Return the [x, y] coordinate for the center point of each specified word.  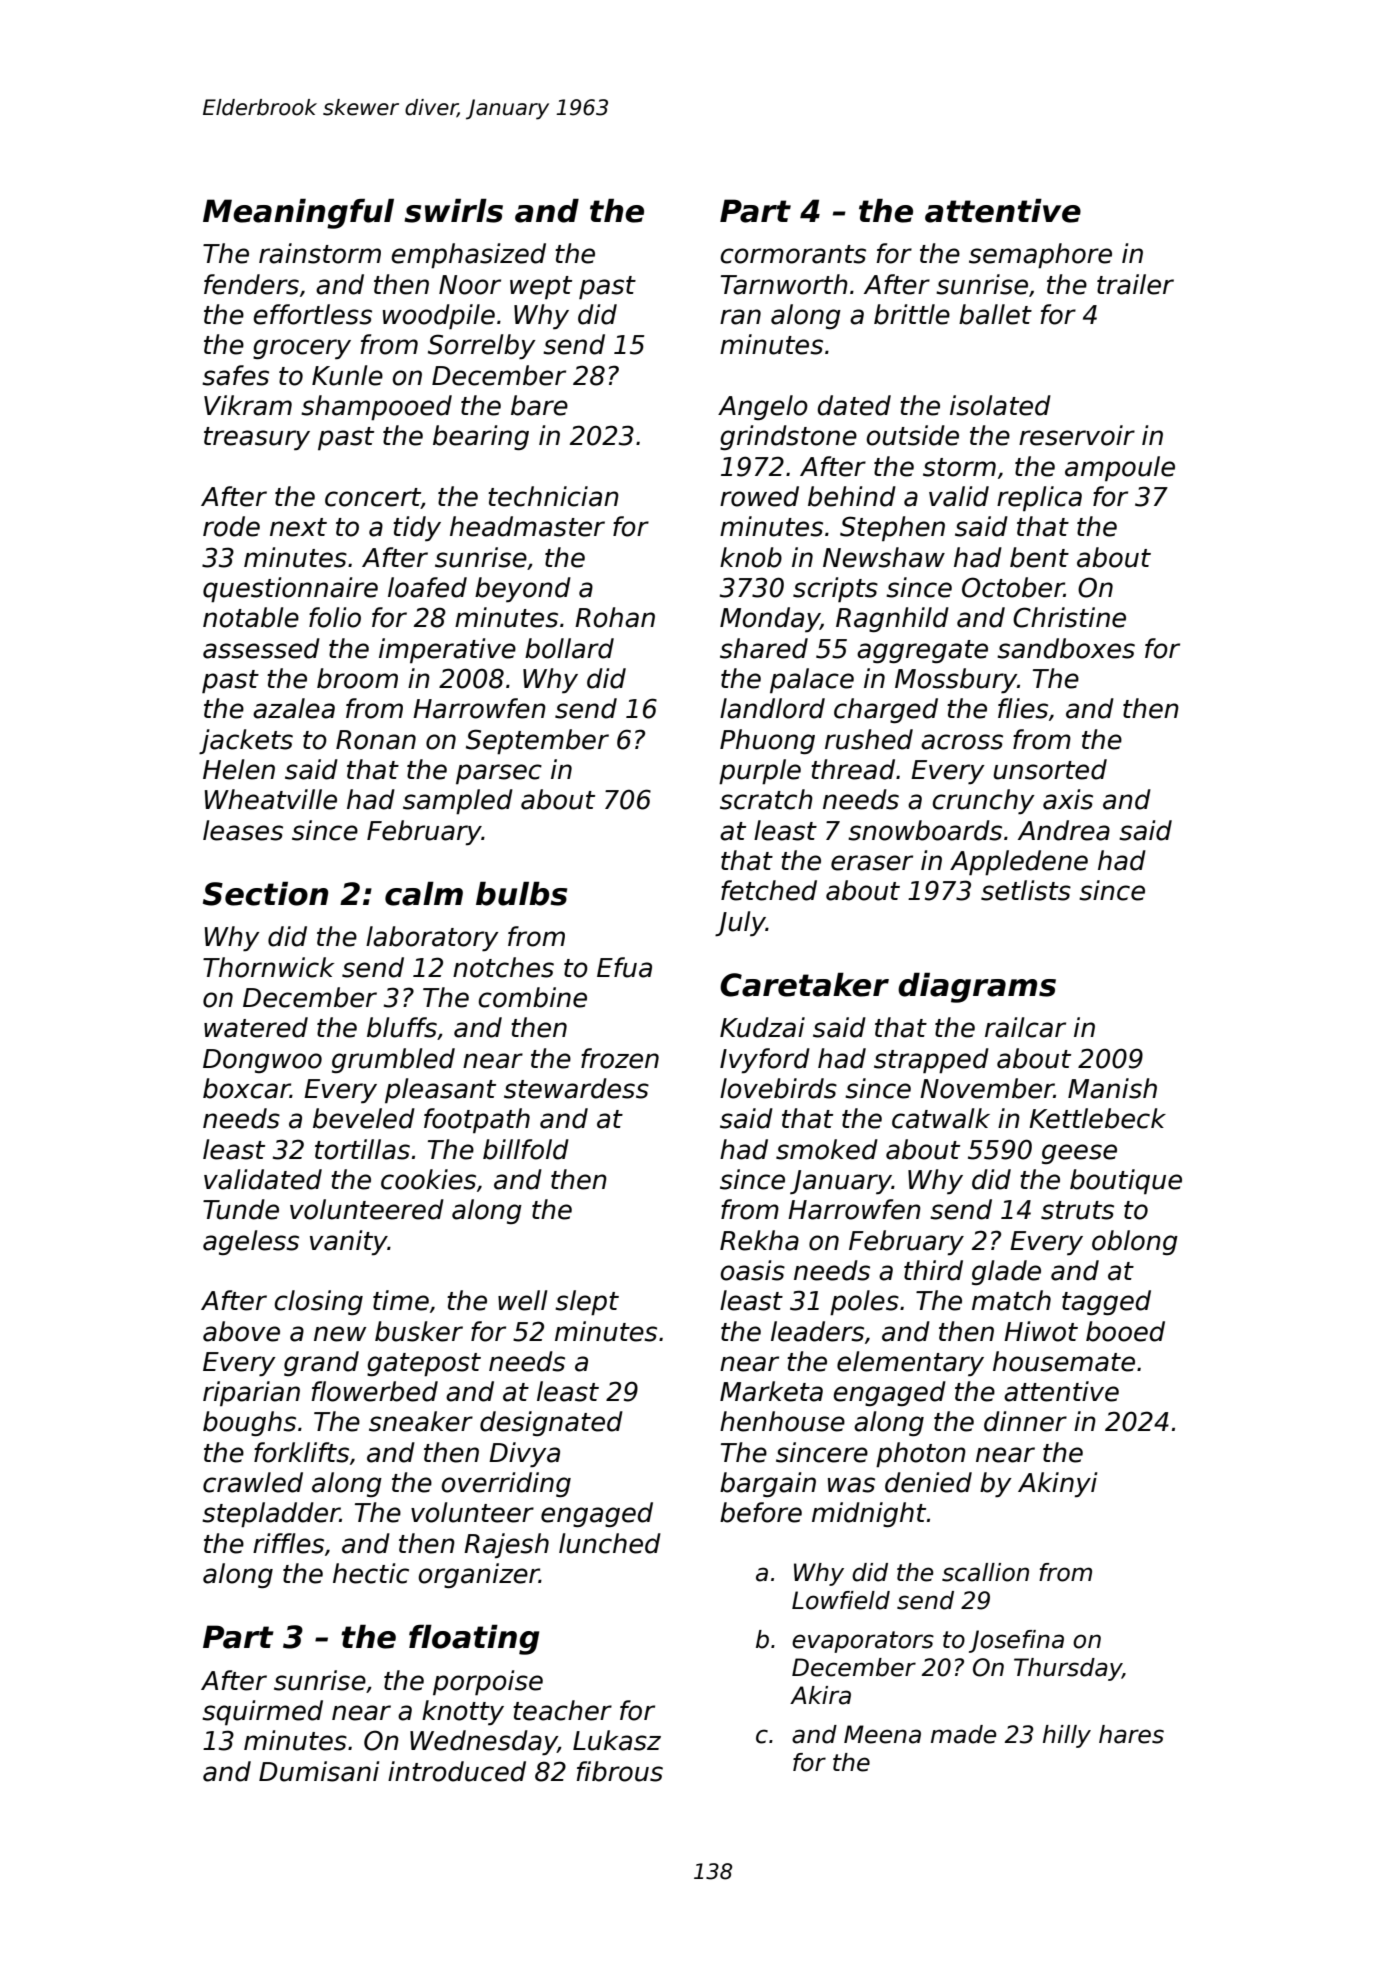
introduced [457, 1771]
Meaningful [298, 214]
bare [539, 405]
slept [587, 1302]
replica [1039, 498]
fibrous [619, 1771]
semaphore [1040, 255]
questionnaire [290, 589]
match [1011, 1300]
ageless [251, 1242]
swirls [453, 211]
